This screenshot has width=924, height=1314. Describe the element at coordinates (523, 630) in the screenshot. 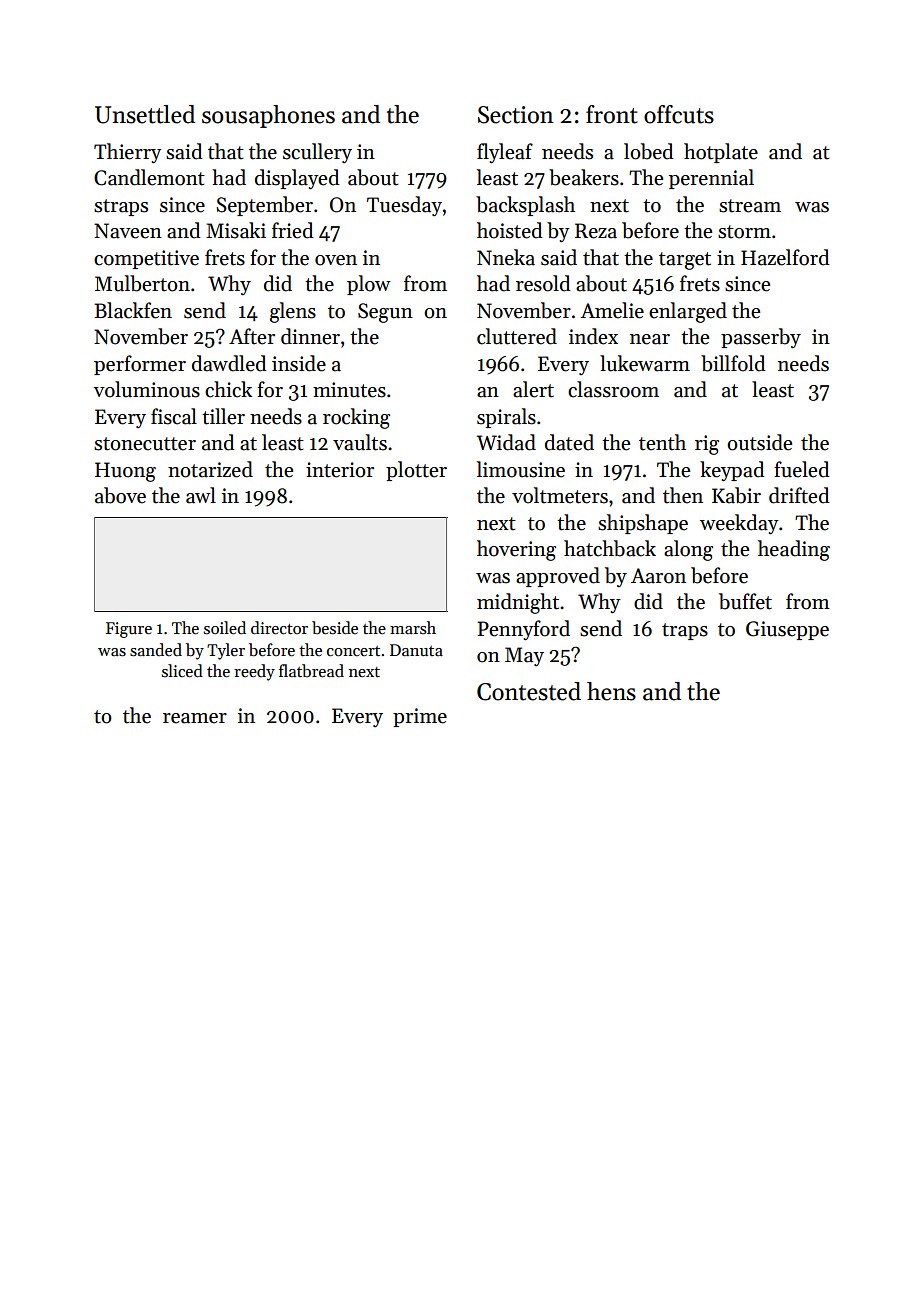

I see `Pennyford` at that location.
